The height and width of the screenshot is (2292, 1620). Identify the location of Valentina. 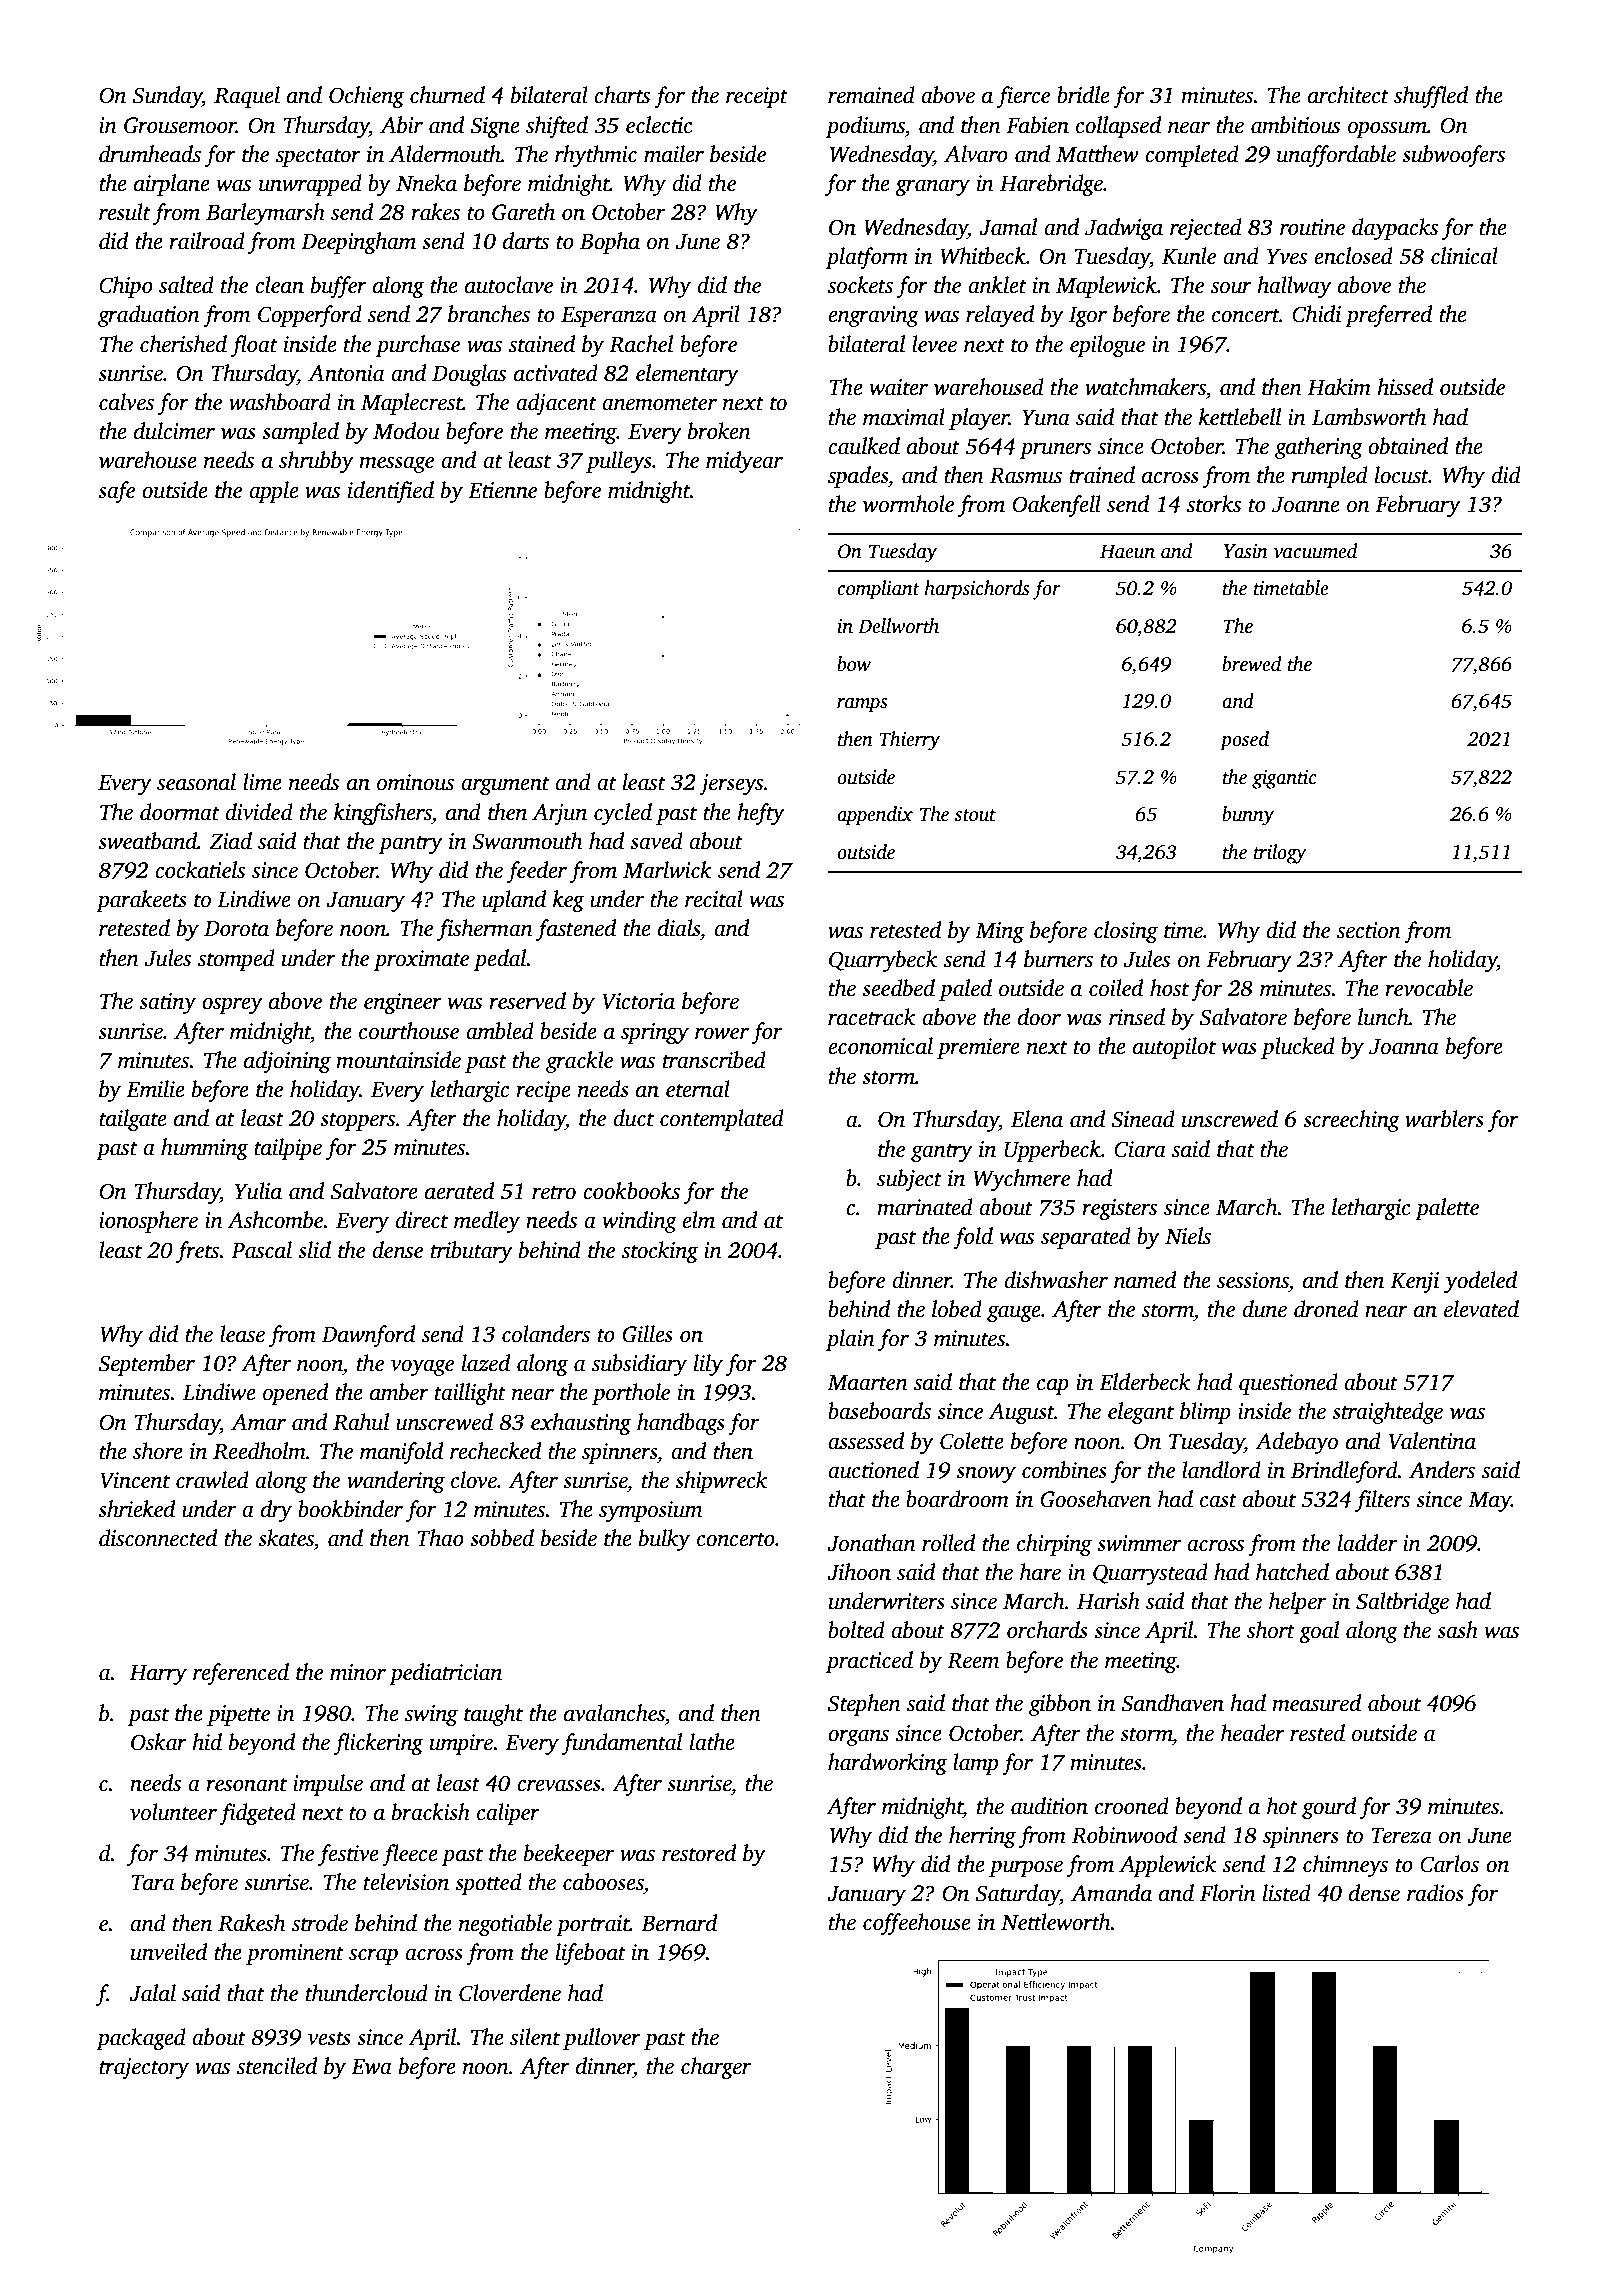
(1432, 1441).
